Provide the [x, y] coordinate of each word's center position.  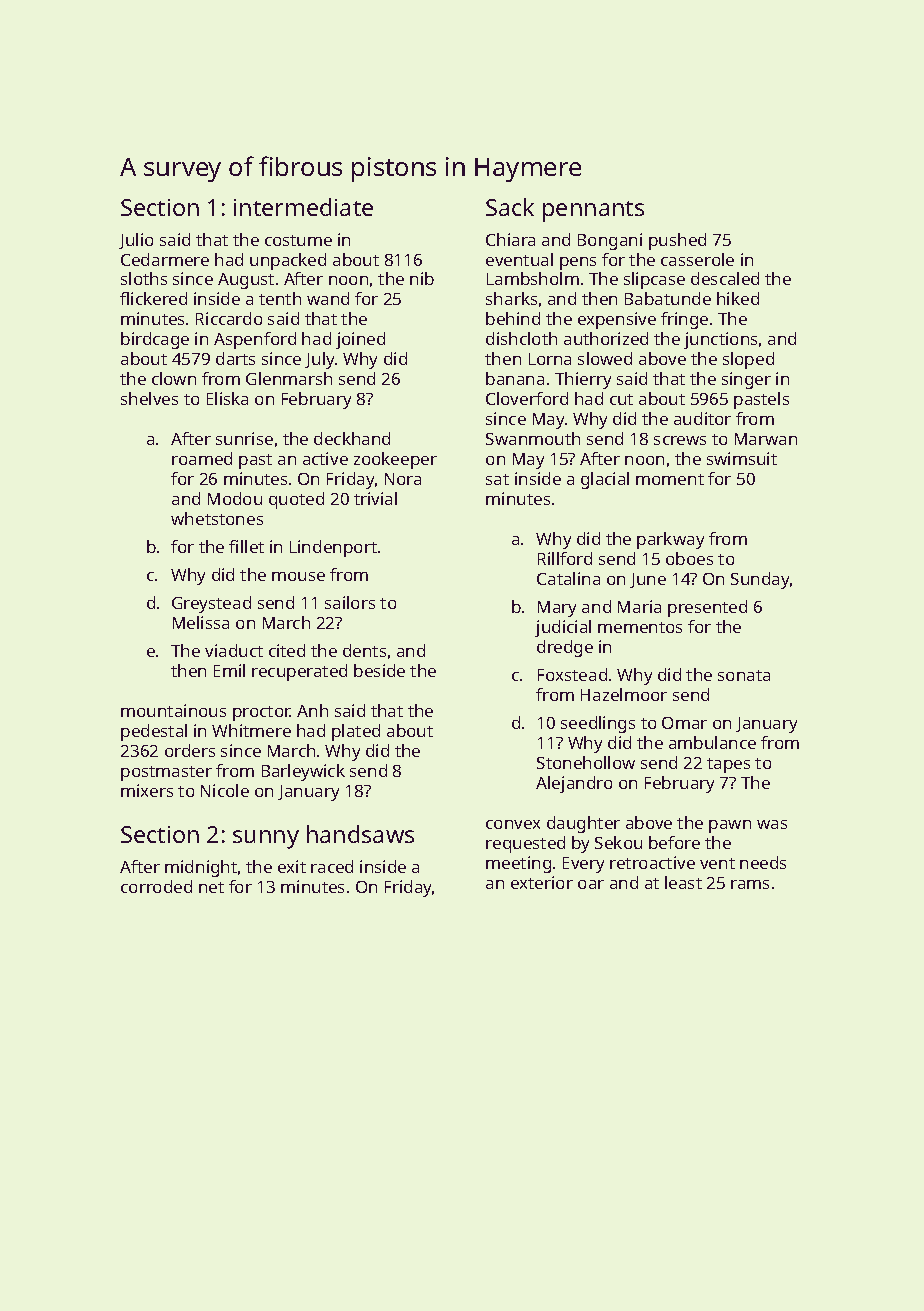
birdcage [155, 340]
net [211, 887]
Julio [136, 241]
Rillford [565, 558]
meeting [518, 864]
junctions [720, 340]
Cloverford [527, 398]
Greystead [211, 604]
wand [328, 298]
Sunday [760, 580]
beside [379, 670]
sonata [744, 675]
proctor [262, 713]
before [674, 842]
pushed [677, 241]
